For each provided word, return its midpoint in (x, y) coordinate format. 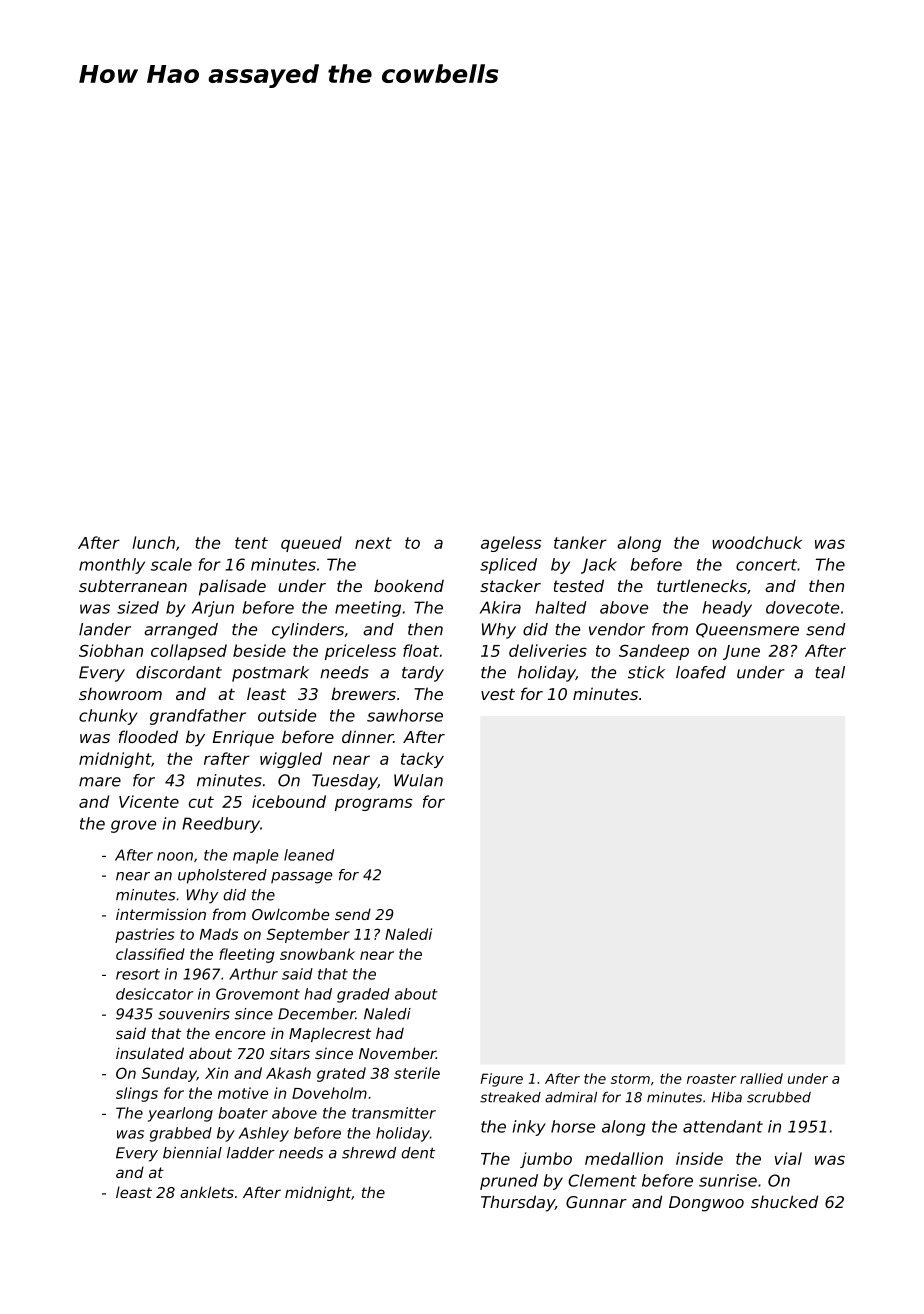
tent (251, 543)
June (741, 652)
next (373, 543)
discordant (179, 672)
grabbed (181, 1134)
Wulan (418, 780)
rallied (761, 1078)
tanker (580, 542)
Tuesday (345, 782)
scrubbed (779, 1097)
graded (363, 995)
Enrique (243, 738)
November (397, 1053)
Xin (216, 1073)
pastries (145, 935)
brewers (363, 693)
